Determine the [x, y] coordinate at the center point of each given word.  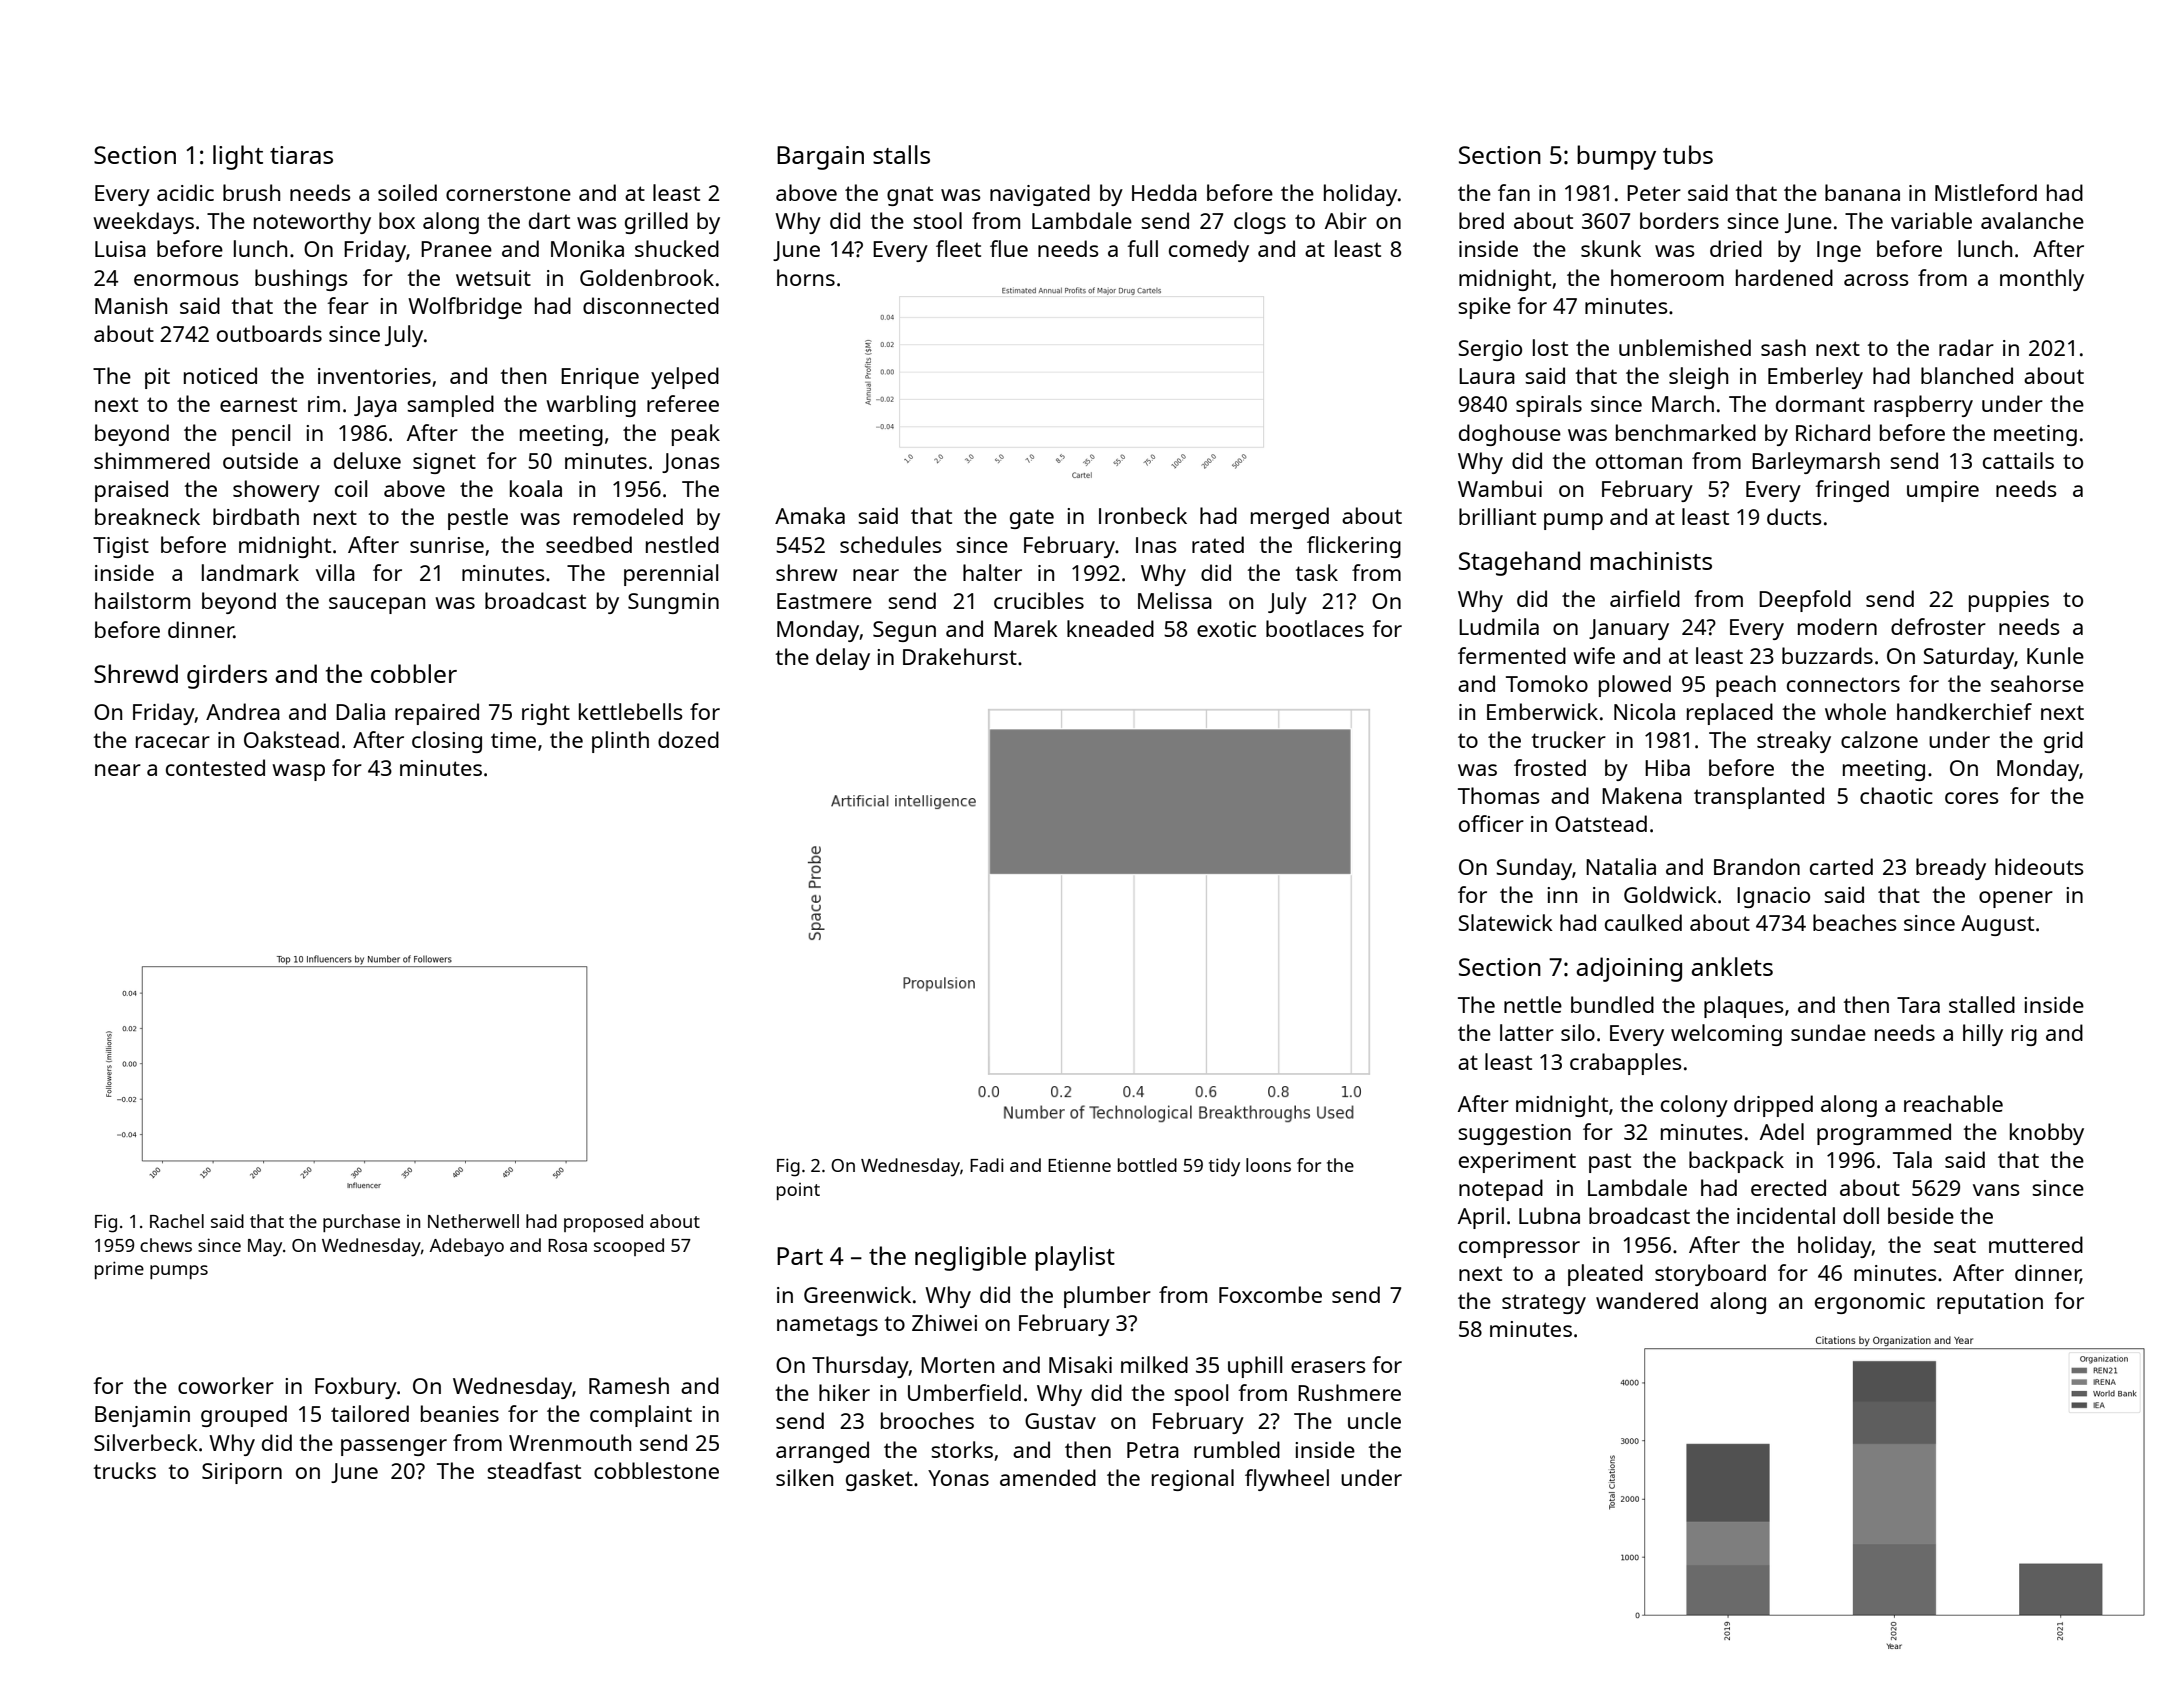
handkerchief [1964, 711]
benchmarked [1686, 432]
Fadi [987, 1165]
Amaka [810, 515]
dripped [1773, 1106]
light [238, 157]
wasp [298, 772]
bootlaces [1315, 628]
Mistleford [1986, 192]
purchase [361, 1223]
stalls [901, 154]
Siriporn [242, 1473]
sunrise [447, 545]
